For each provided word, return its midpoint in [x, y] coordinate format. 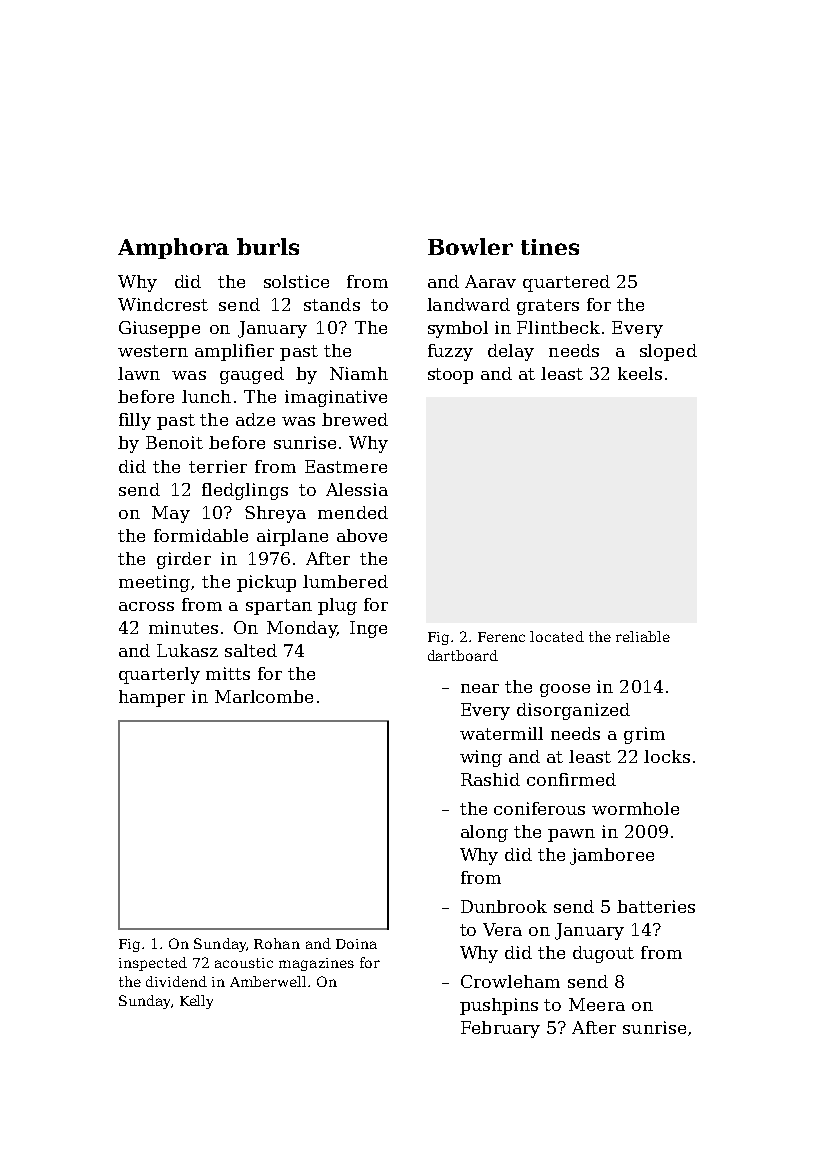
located [557, 636]
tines [550, 247]
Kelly [196, 1002]
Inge [368, 629]
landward [468, 304]
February [500, 1029]
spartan [279, 607]
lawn [139, 373]
